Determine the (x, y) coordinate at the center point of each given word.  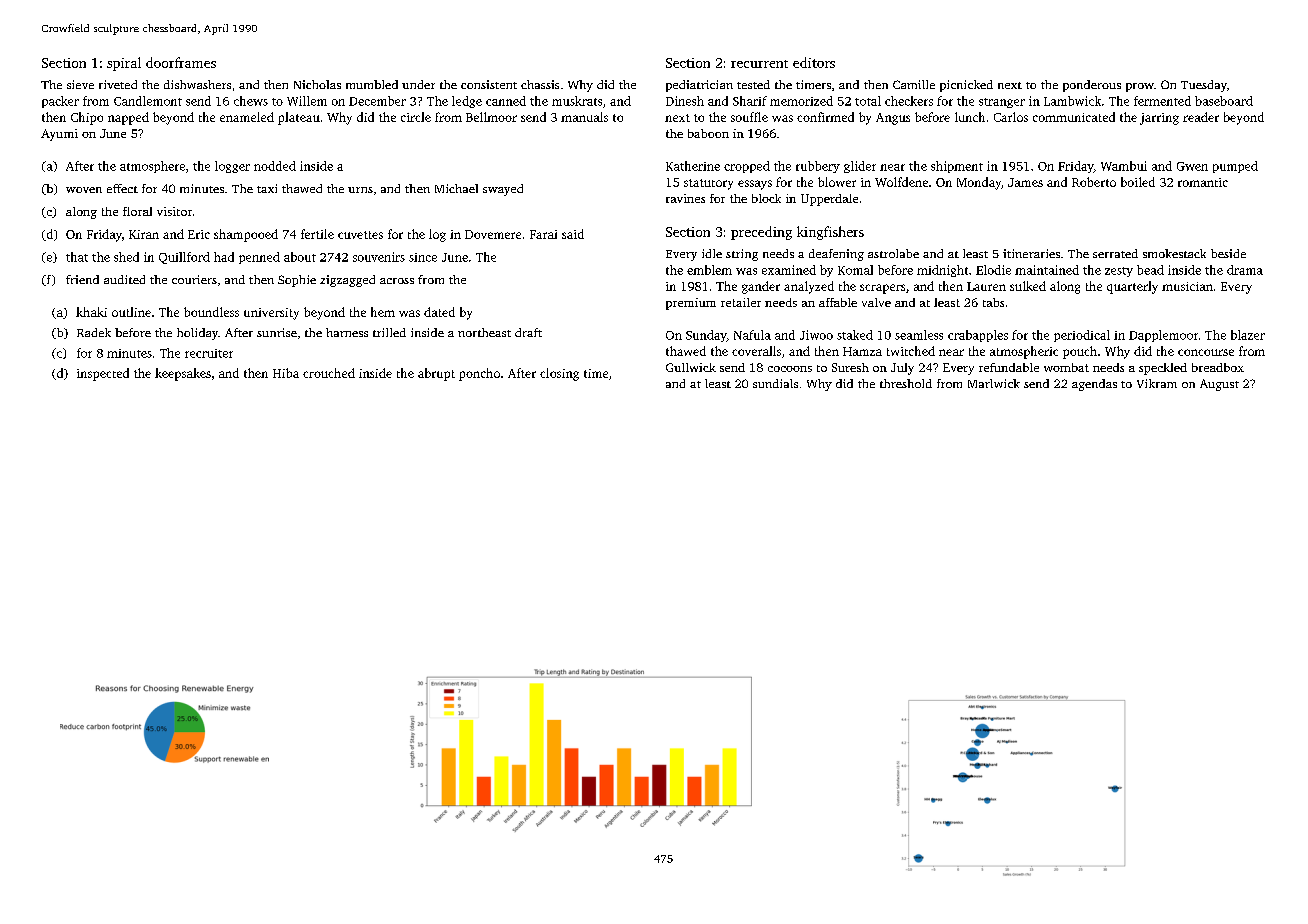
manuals (584, 117)
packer (60, 102)
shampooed (246, 235)
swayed (503, 190)
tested (753, 84)
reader (1201, 117)
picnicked (966, 86)
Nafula (752, 335)
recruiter (209, 353)
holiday (197, 334)
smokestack (1174, 253)
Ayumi (59, 135)
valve (876, 302)
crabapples (978, 336)
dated (439, 312)
